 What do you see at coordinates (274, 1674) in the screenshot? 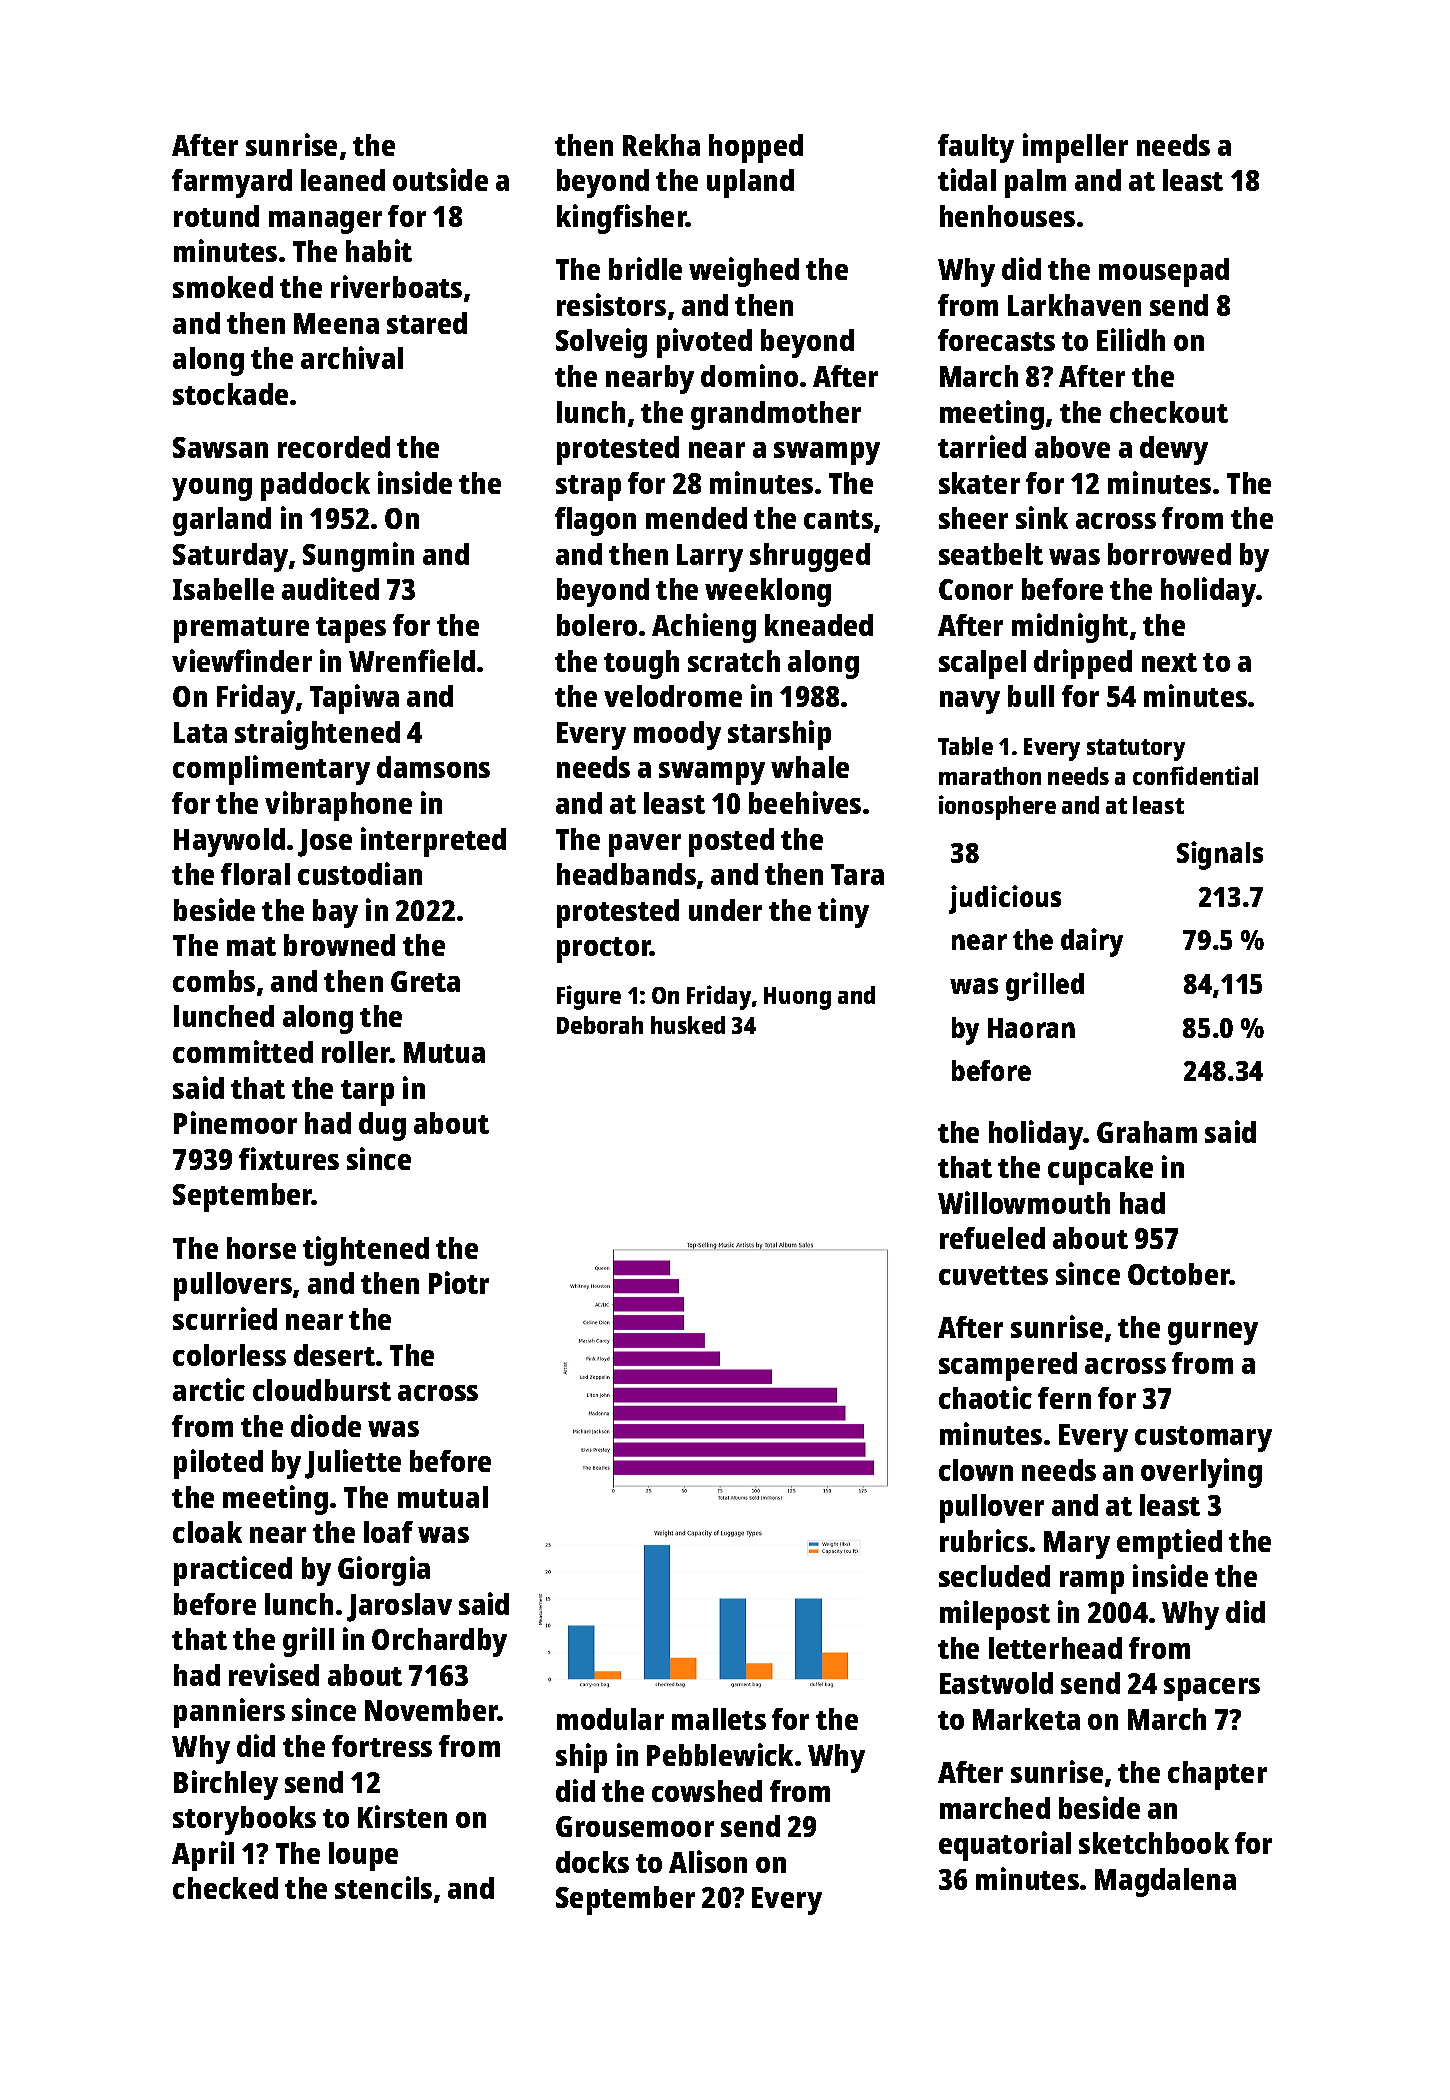
I see `revised` at bounding box center [274, 1674].
